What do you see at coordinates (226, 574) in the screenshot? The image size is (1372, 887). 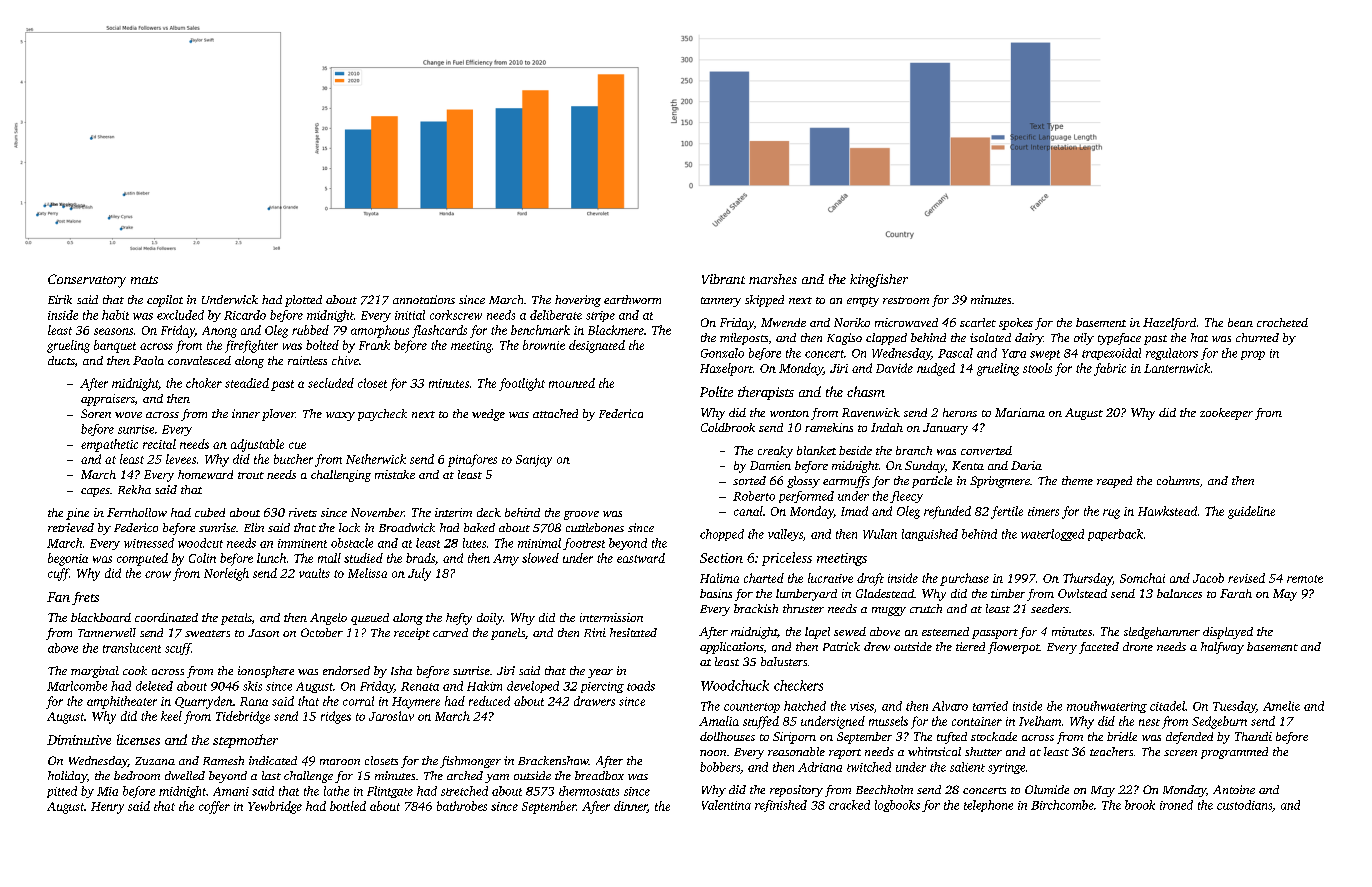 I see `Norleigh` at bounding box center [226, 574].
